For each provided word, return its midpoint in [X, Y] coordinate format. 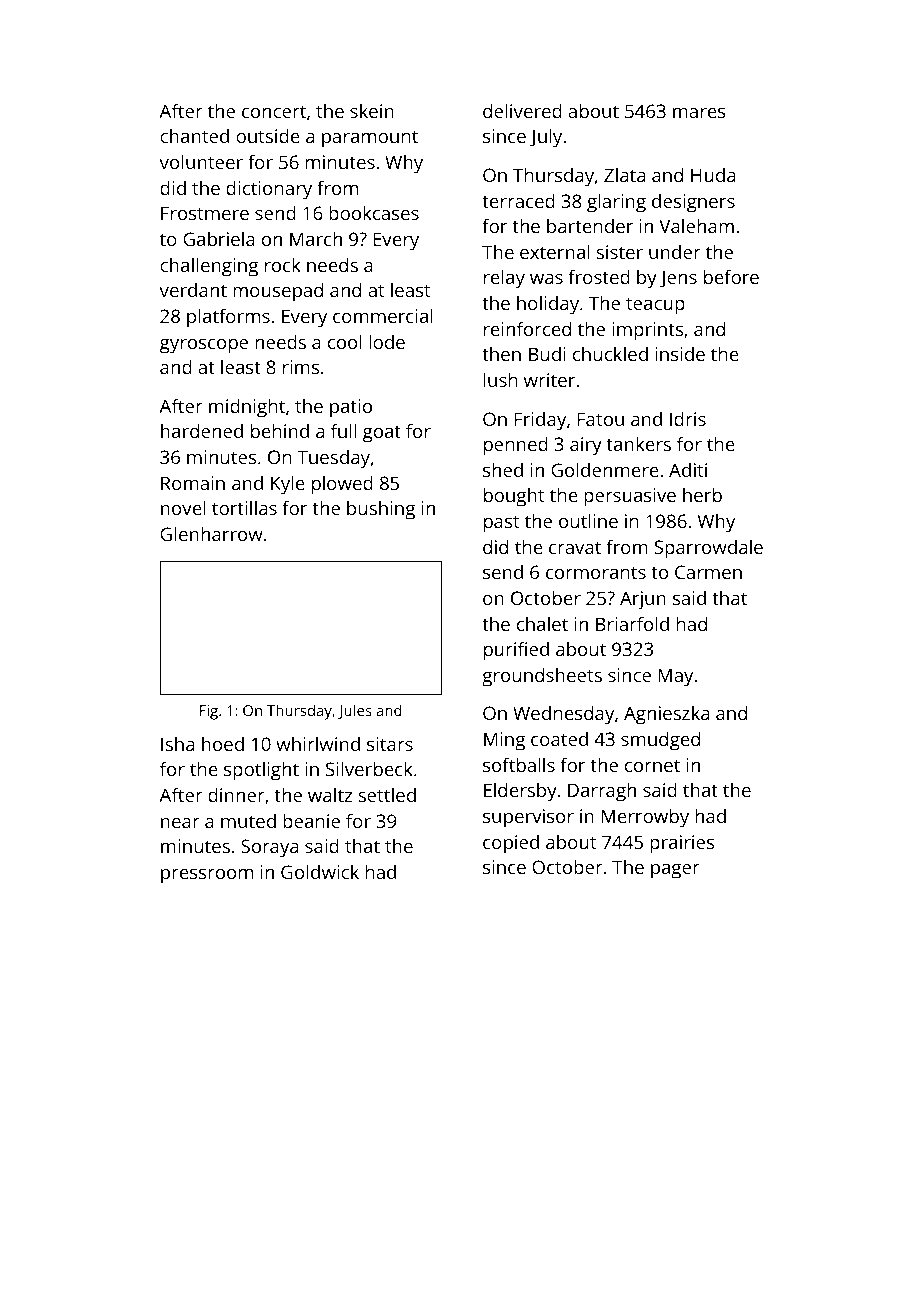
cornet [652, 765]
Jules [355, 711]
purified [516, 651]
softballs [519, 764]
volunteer [201, 162]
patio [351, 408]
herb [702, 495]
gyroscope [204, 346]
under [675, 252]
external [555, 252]
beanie [311, 821]
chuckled [610, 354]
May [675, 677]
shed [503, 470]
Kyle [288, 485]
